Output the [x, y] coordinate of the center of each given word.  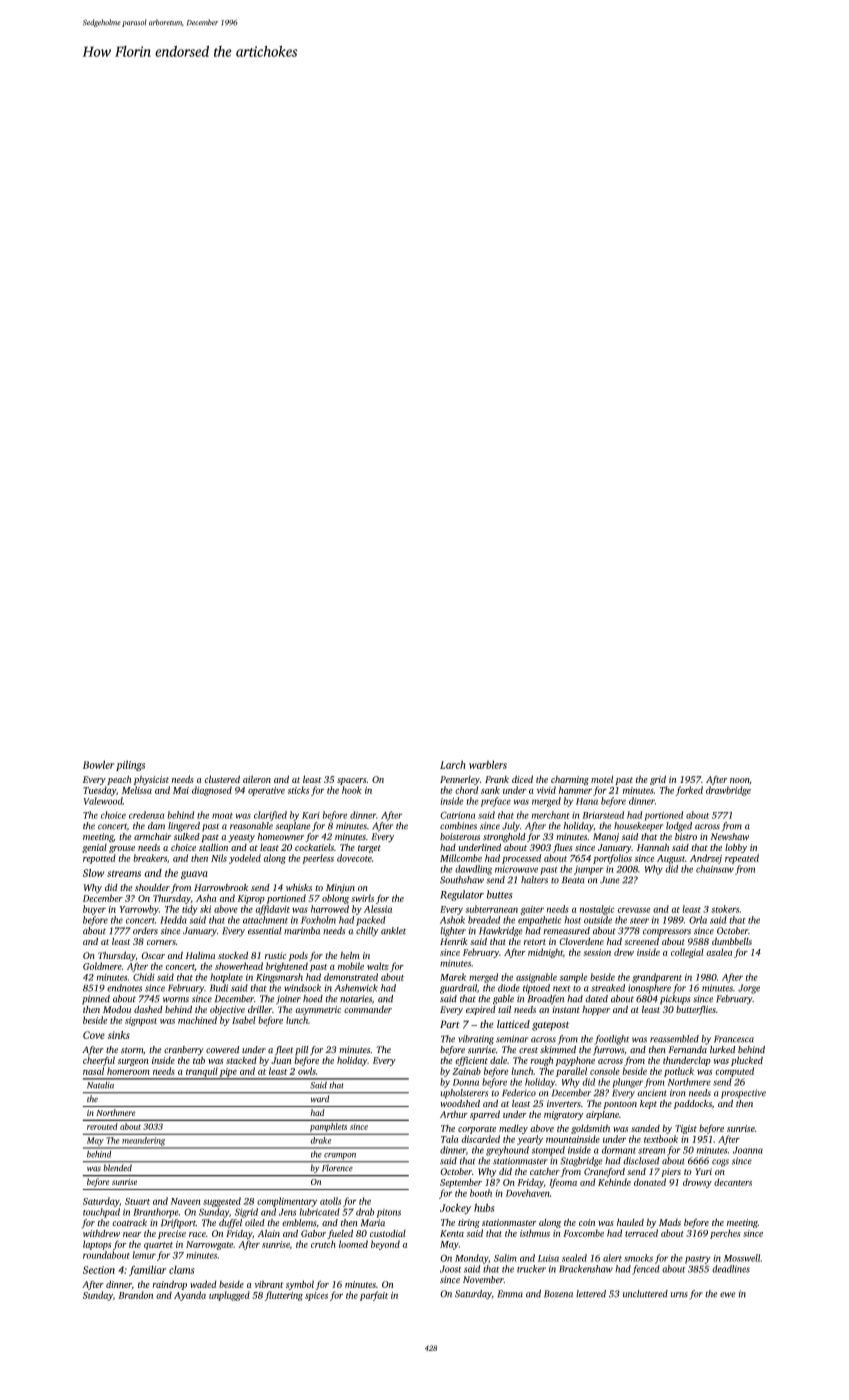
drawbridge [728, 791]
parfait [374, 1296]
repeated [742, 859]
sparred [485, 1115]
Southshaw [462, 880]
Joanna [748, 1150]
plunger [627, 1083]
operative [266, 791]
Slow [94, 873]
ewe [728, 1294]
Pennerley [460, 780]
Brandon [135, 1295]
